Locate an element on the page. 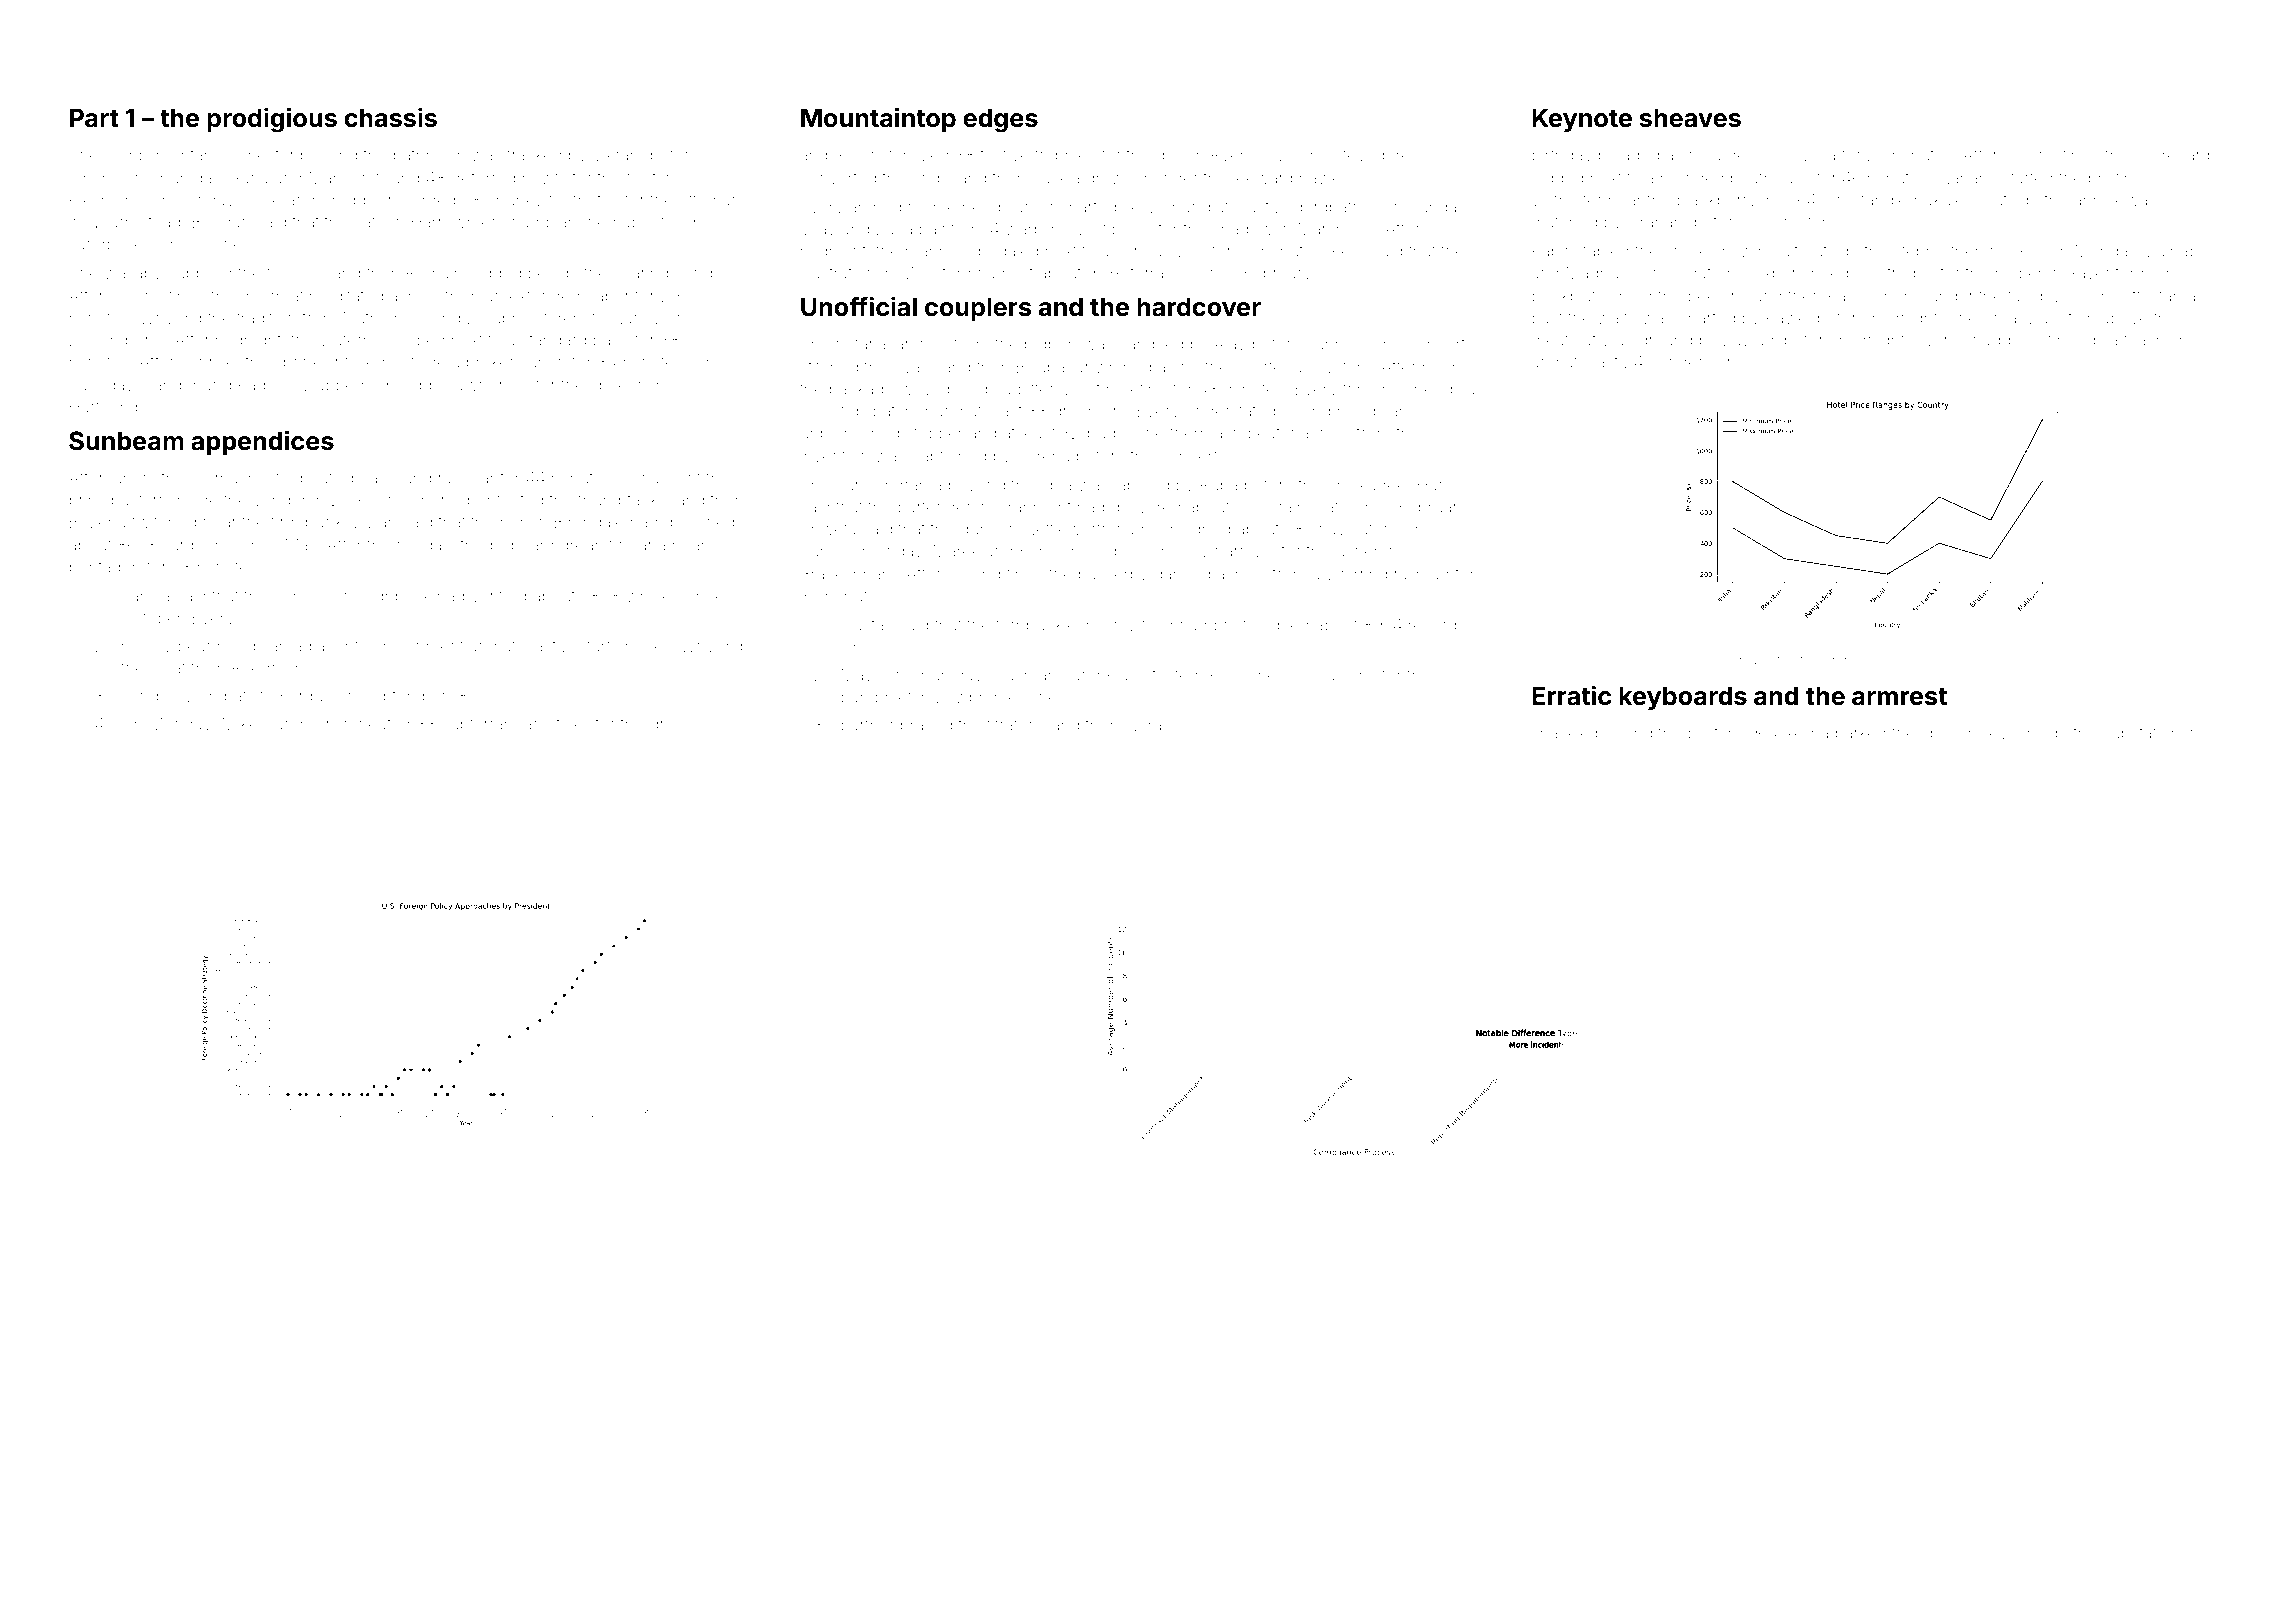  sawhorses is located at coordinates (489, 385).
